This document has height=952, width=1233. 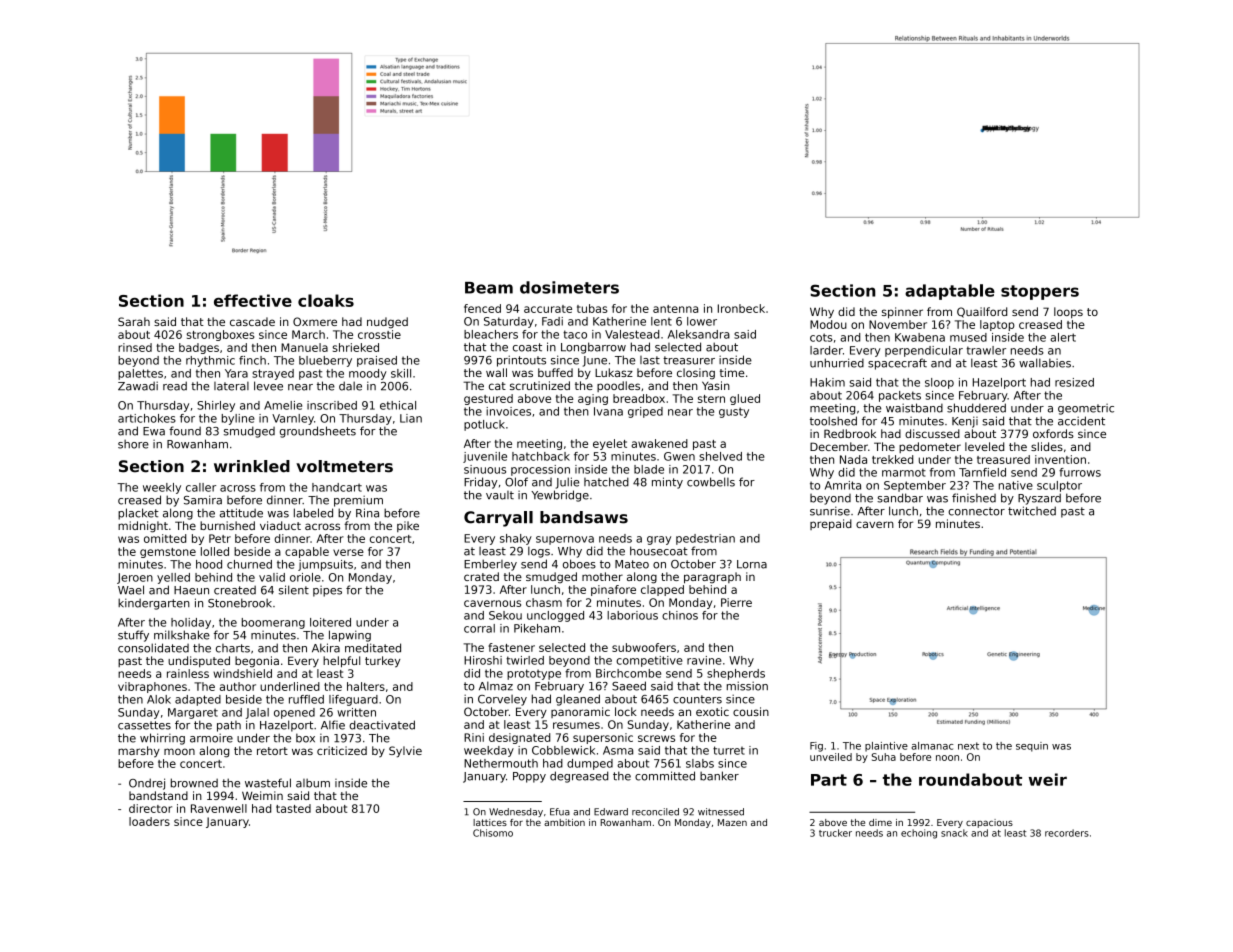 What do you see at coordinates (367, 513) in the document?
I see `Rina` at bounding box center [367, 513].
